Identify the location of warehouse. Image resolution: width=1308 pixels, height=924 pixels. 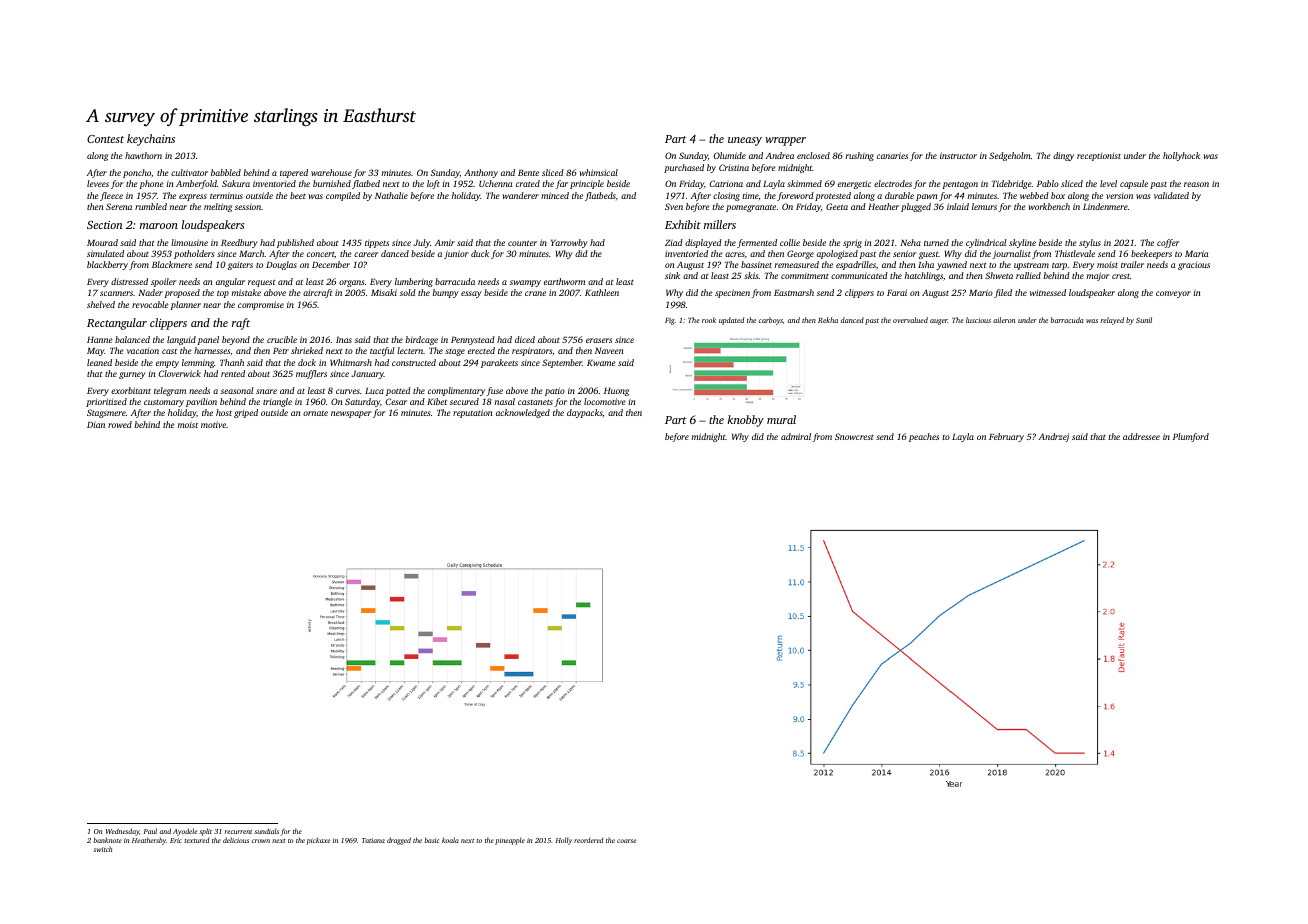
(331, 172).
